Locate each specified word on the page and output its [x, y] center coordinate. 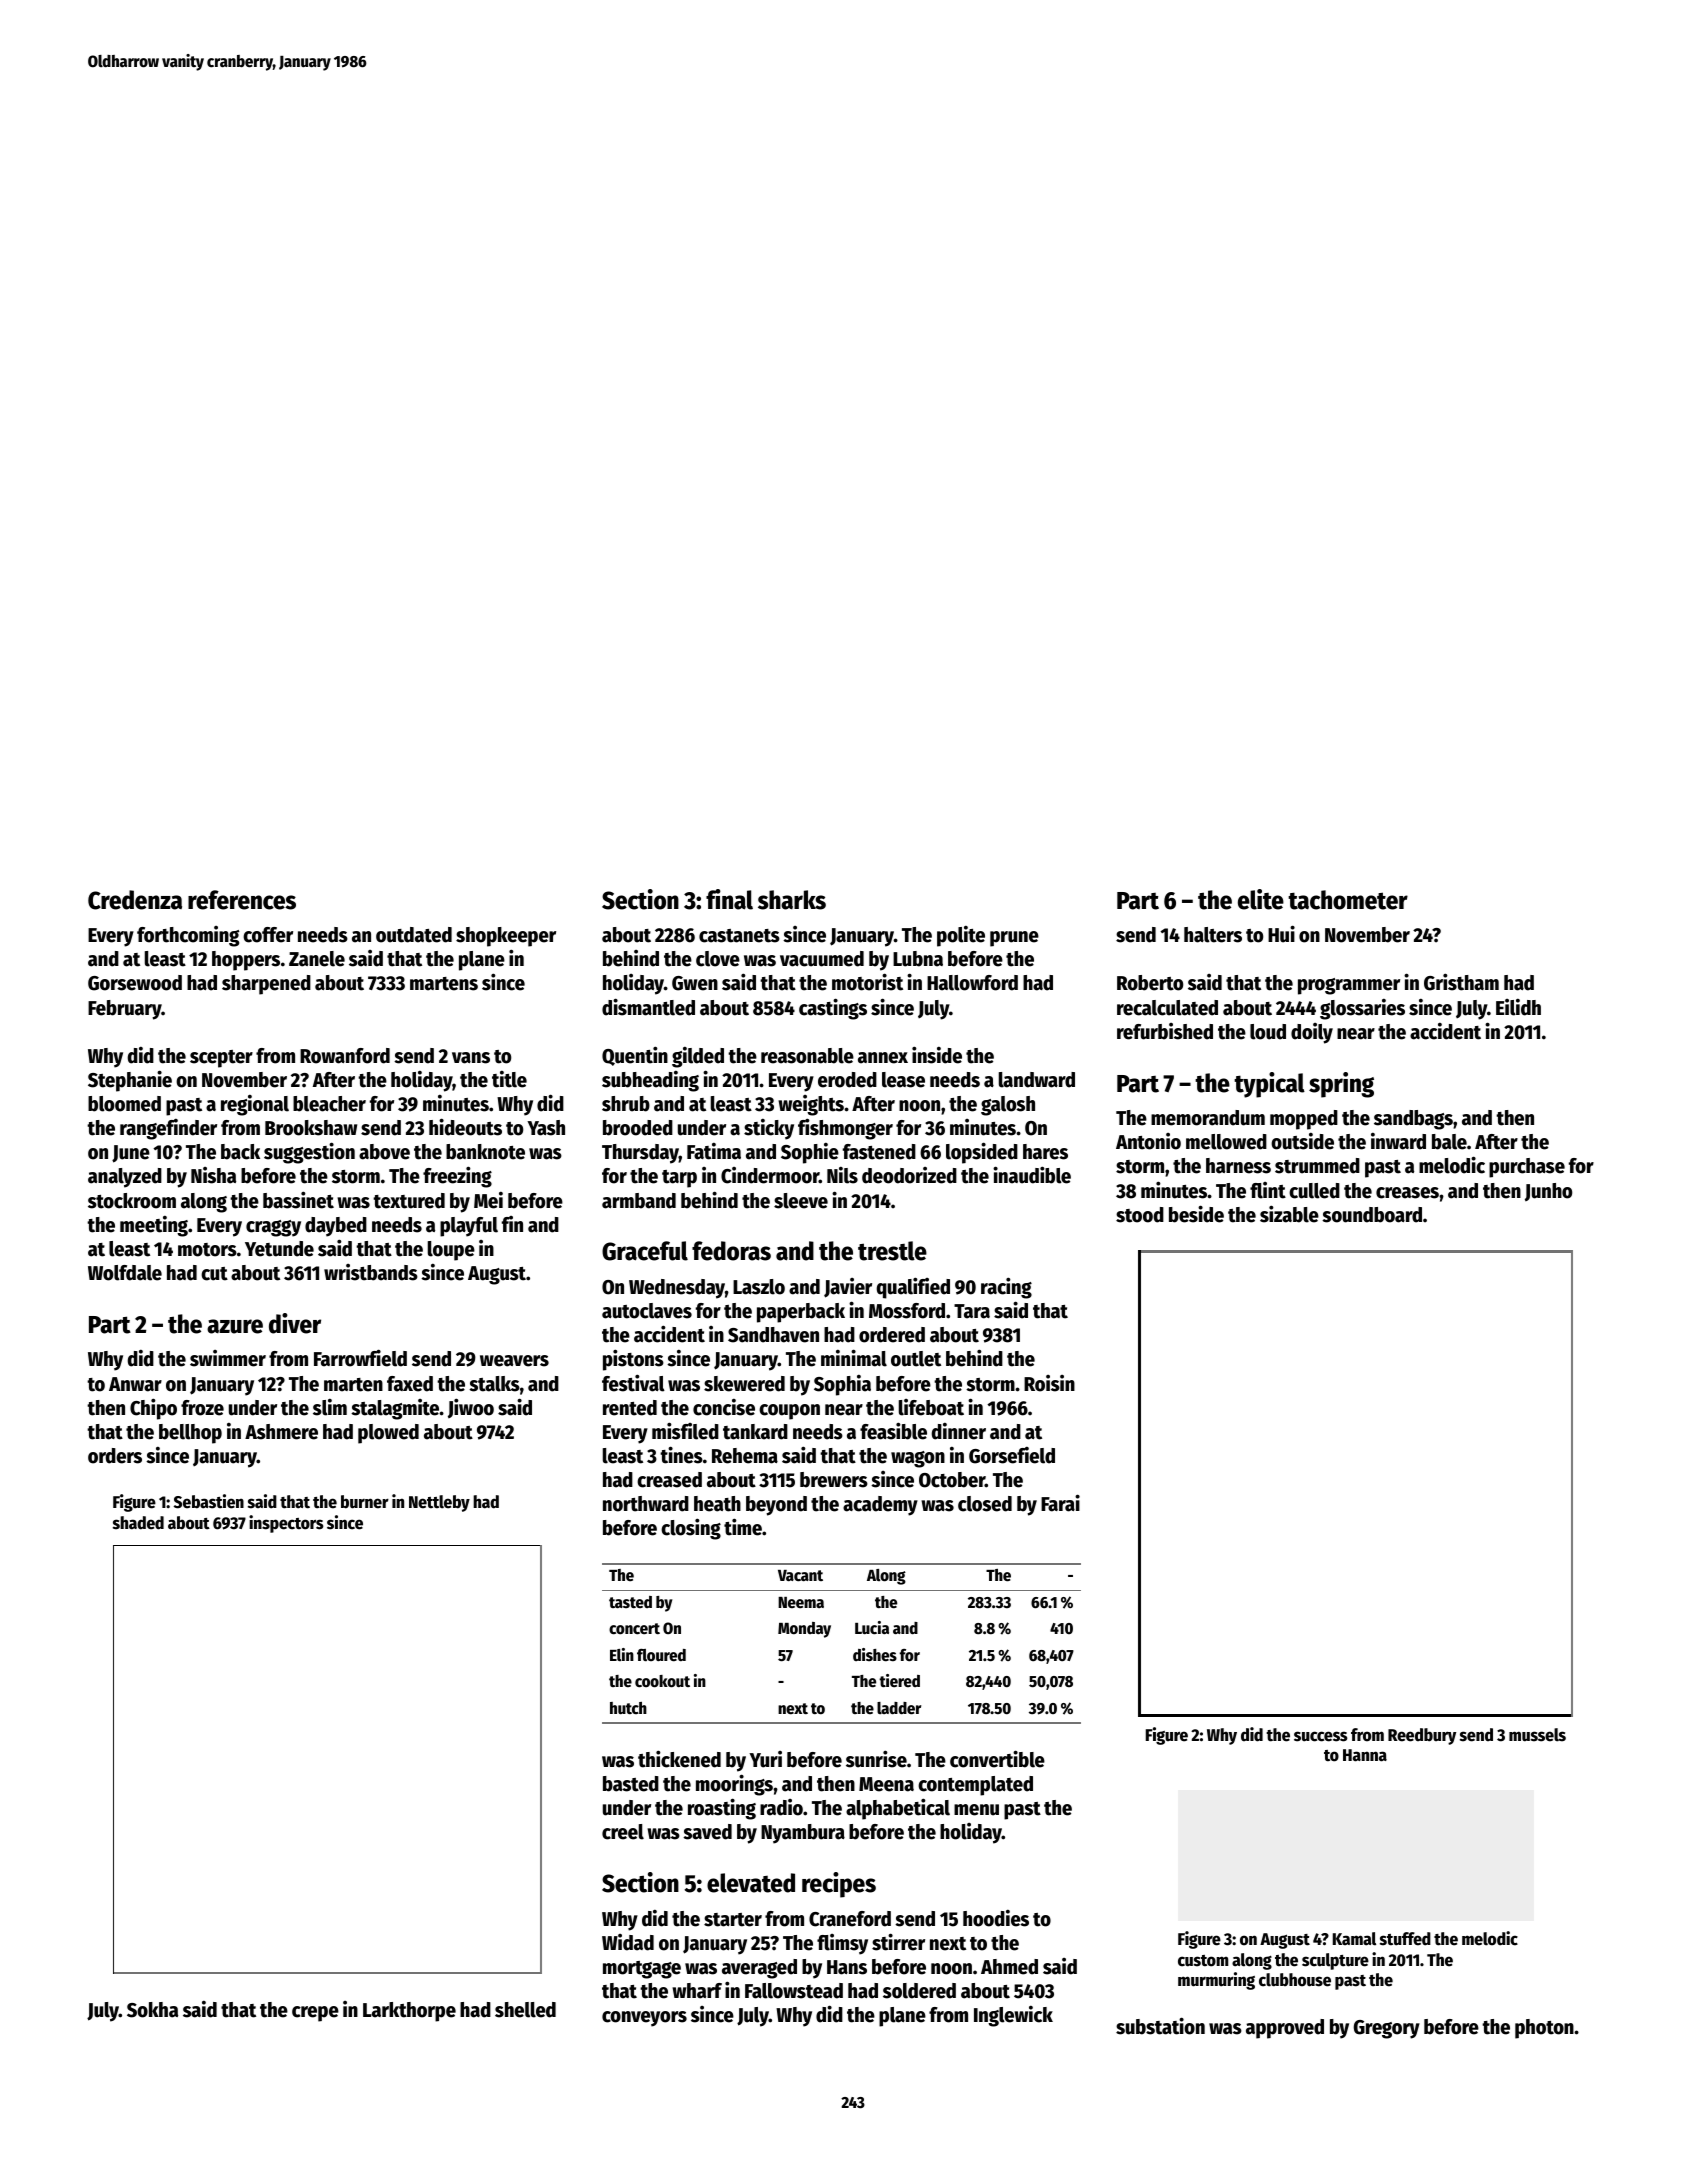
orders [115, 1456]
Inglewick [1013, 2016]
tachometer [1348, 900]
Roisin [1049, 1383]
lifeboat [931, 1407]
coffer [268, 935]
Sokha [152, 2010]
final [729, 899]
